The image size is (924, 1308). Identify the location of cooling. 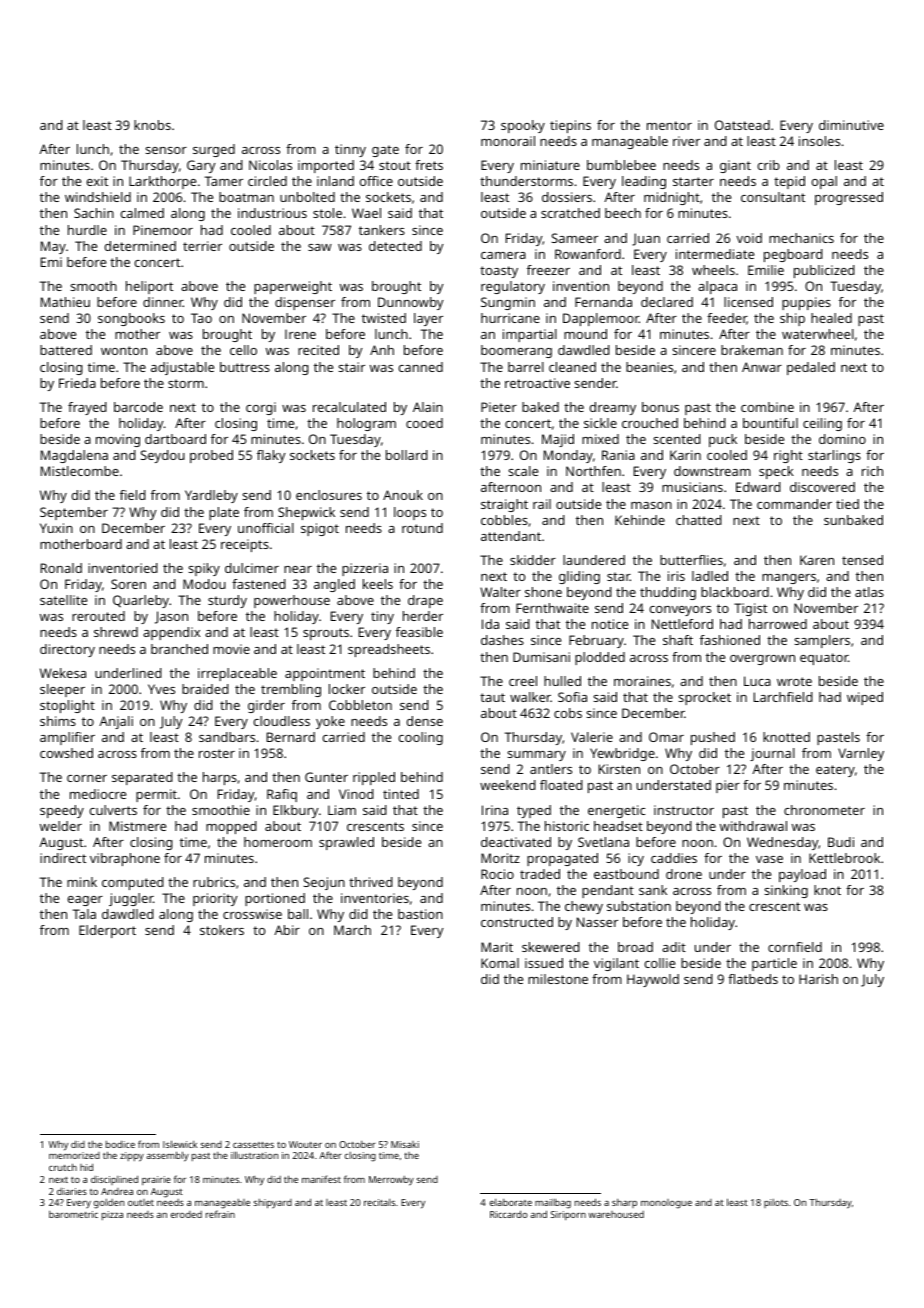
(421, 738).
